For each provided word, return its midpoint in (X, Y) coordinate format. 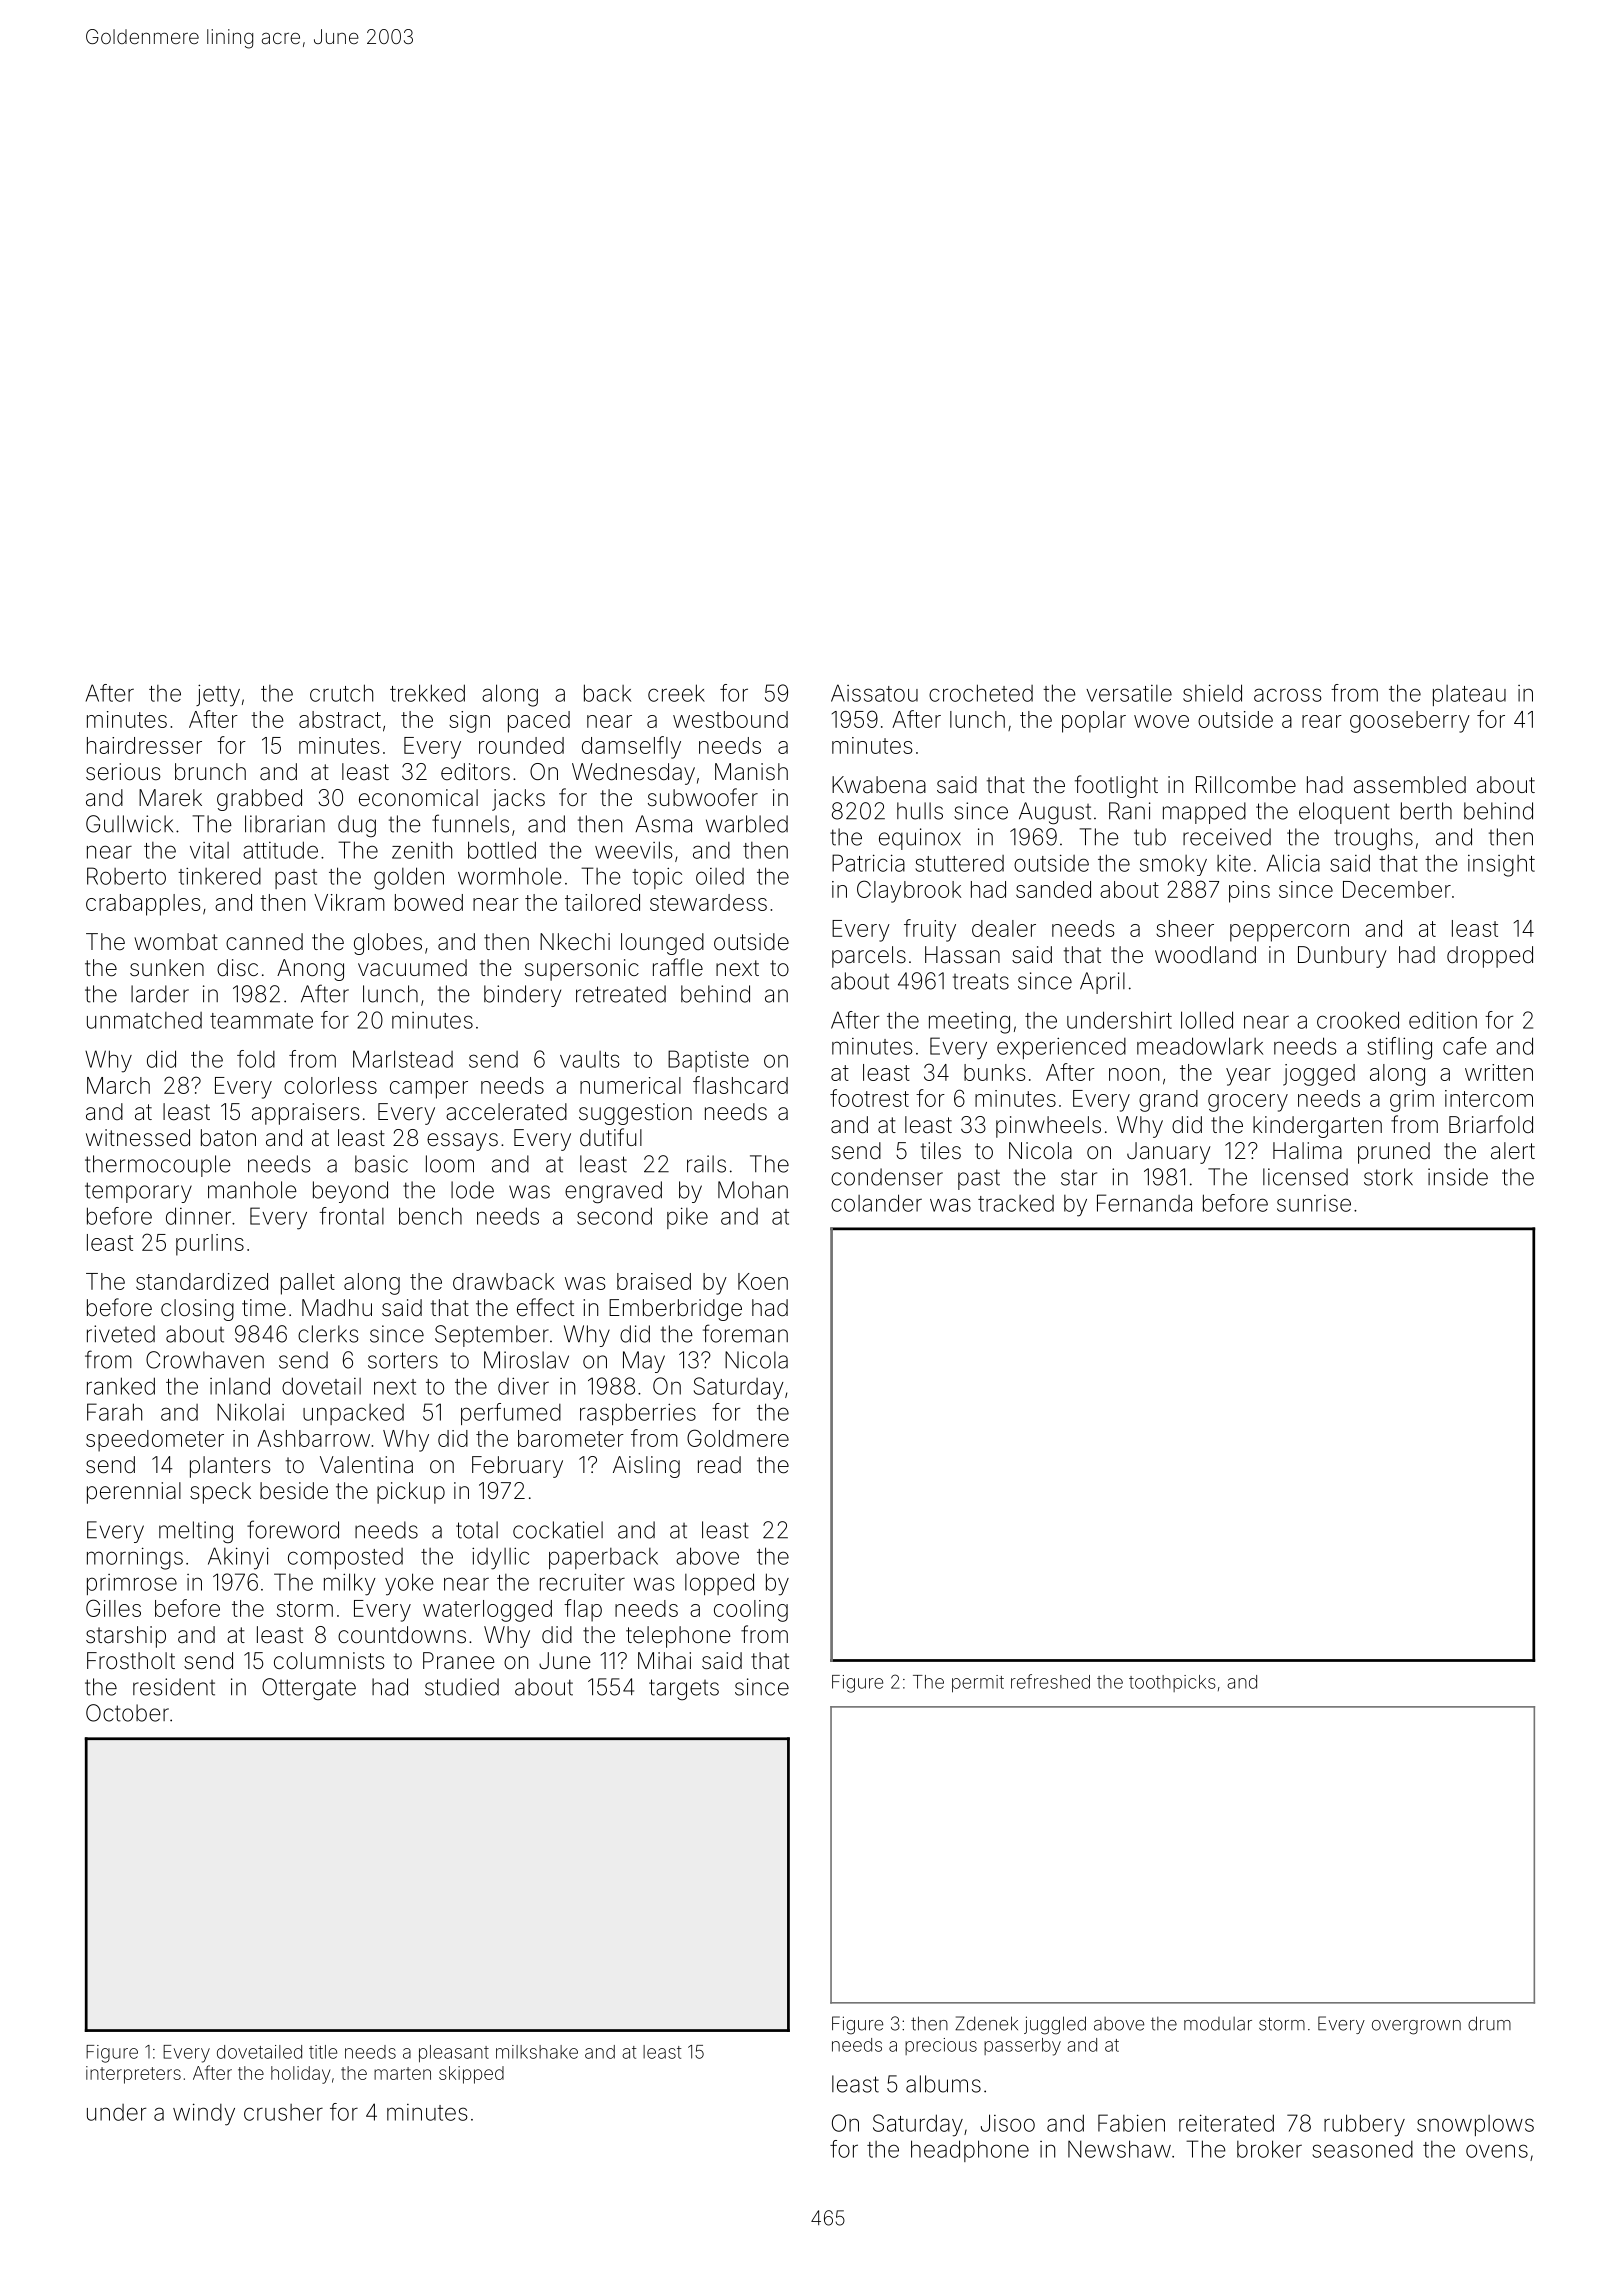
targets (684, 1689)
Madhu (337, 1308)
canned (264, 942)
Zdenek (986, 2023)
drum (1489, 2023)
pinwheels (1048, 1127)
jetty (218, 695)
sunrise (1314, 1203)
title (323, 2052)
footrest (869, 1098)
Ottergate (309, 1689)
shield (1212, 693)
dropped (1490, 957)
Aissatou (874, 693)
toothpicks (1172, 1683)
